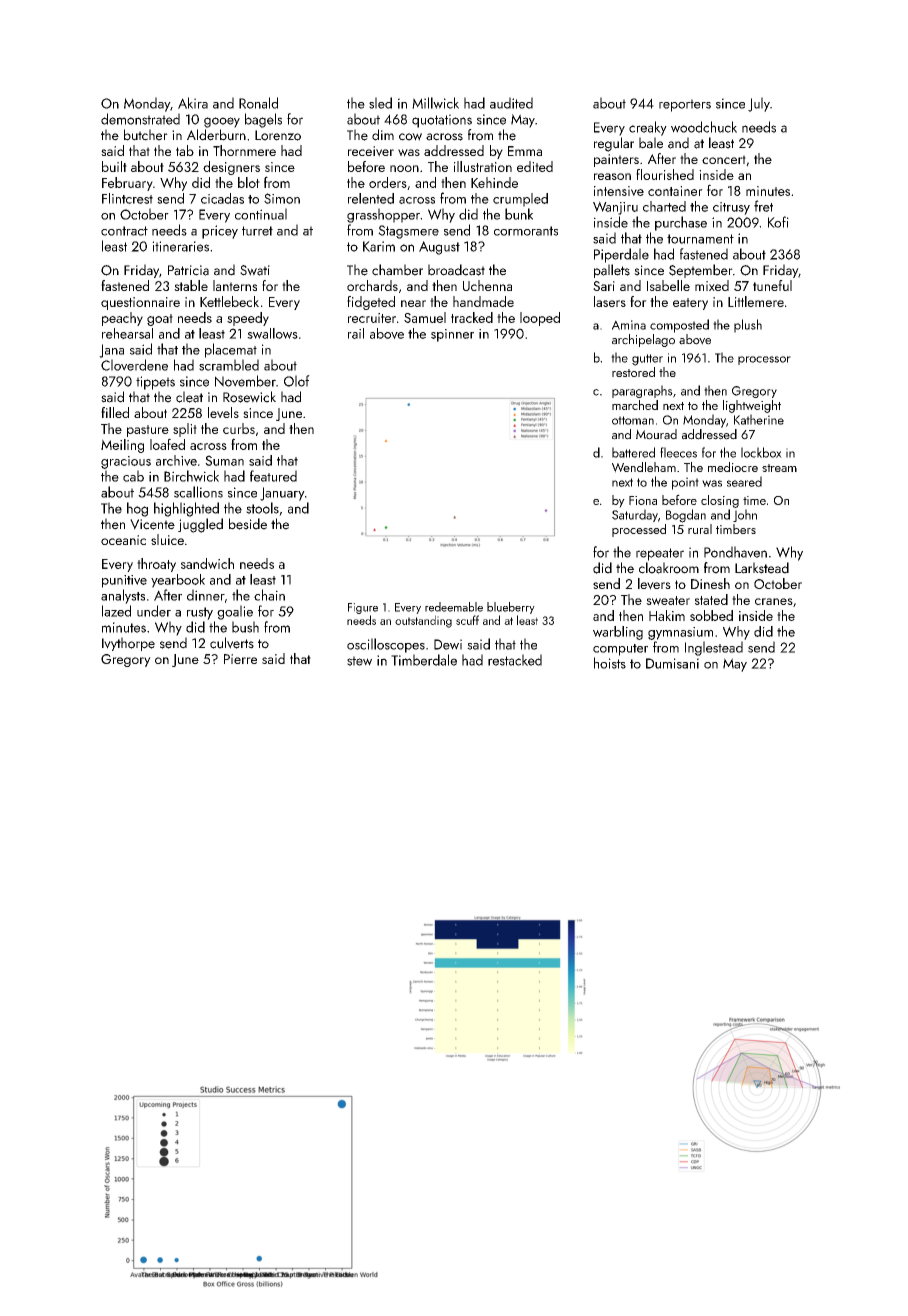  Describe the element at coordinates (297, 381) in the screenshot. I see `Olof` at that location.
